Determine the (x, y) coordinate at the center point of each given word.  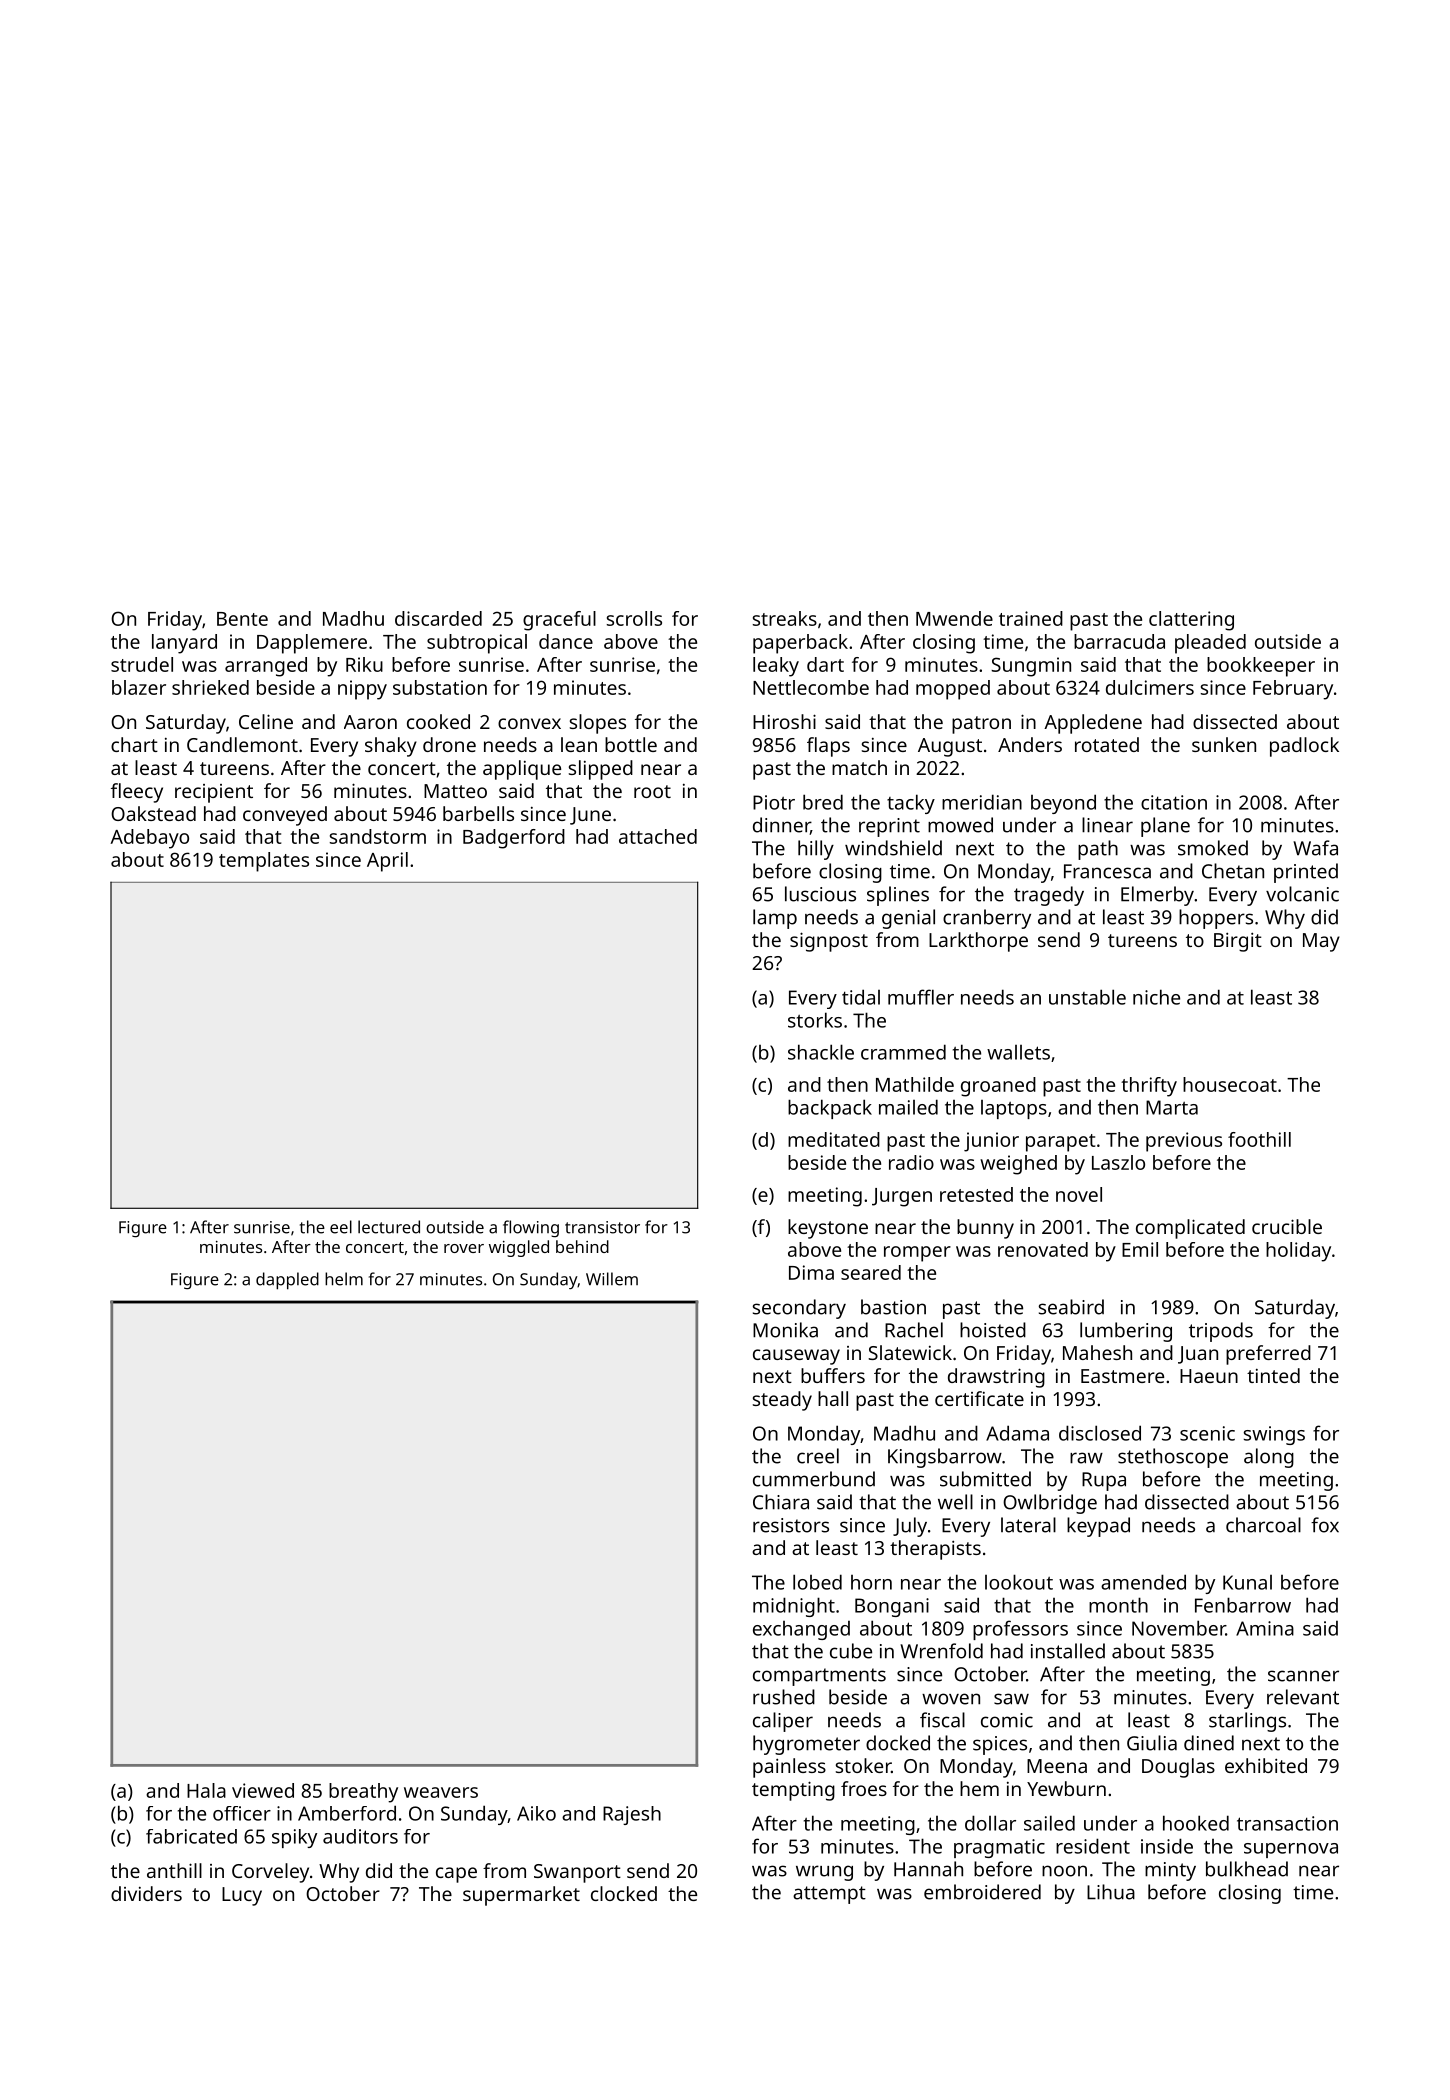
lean (579, 744)
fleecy (137, 793)
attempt (829, 1895)
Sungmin (1031, 667)
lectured (389, 1227)
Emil (1140, 1249)
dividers (146, 1893)
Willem (612, 1279)
